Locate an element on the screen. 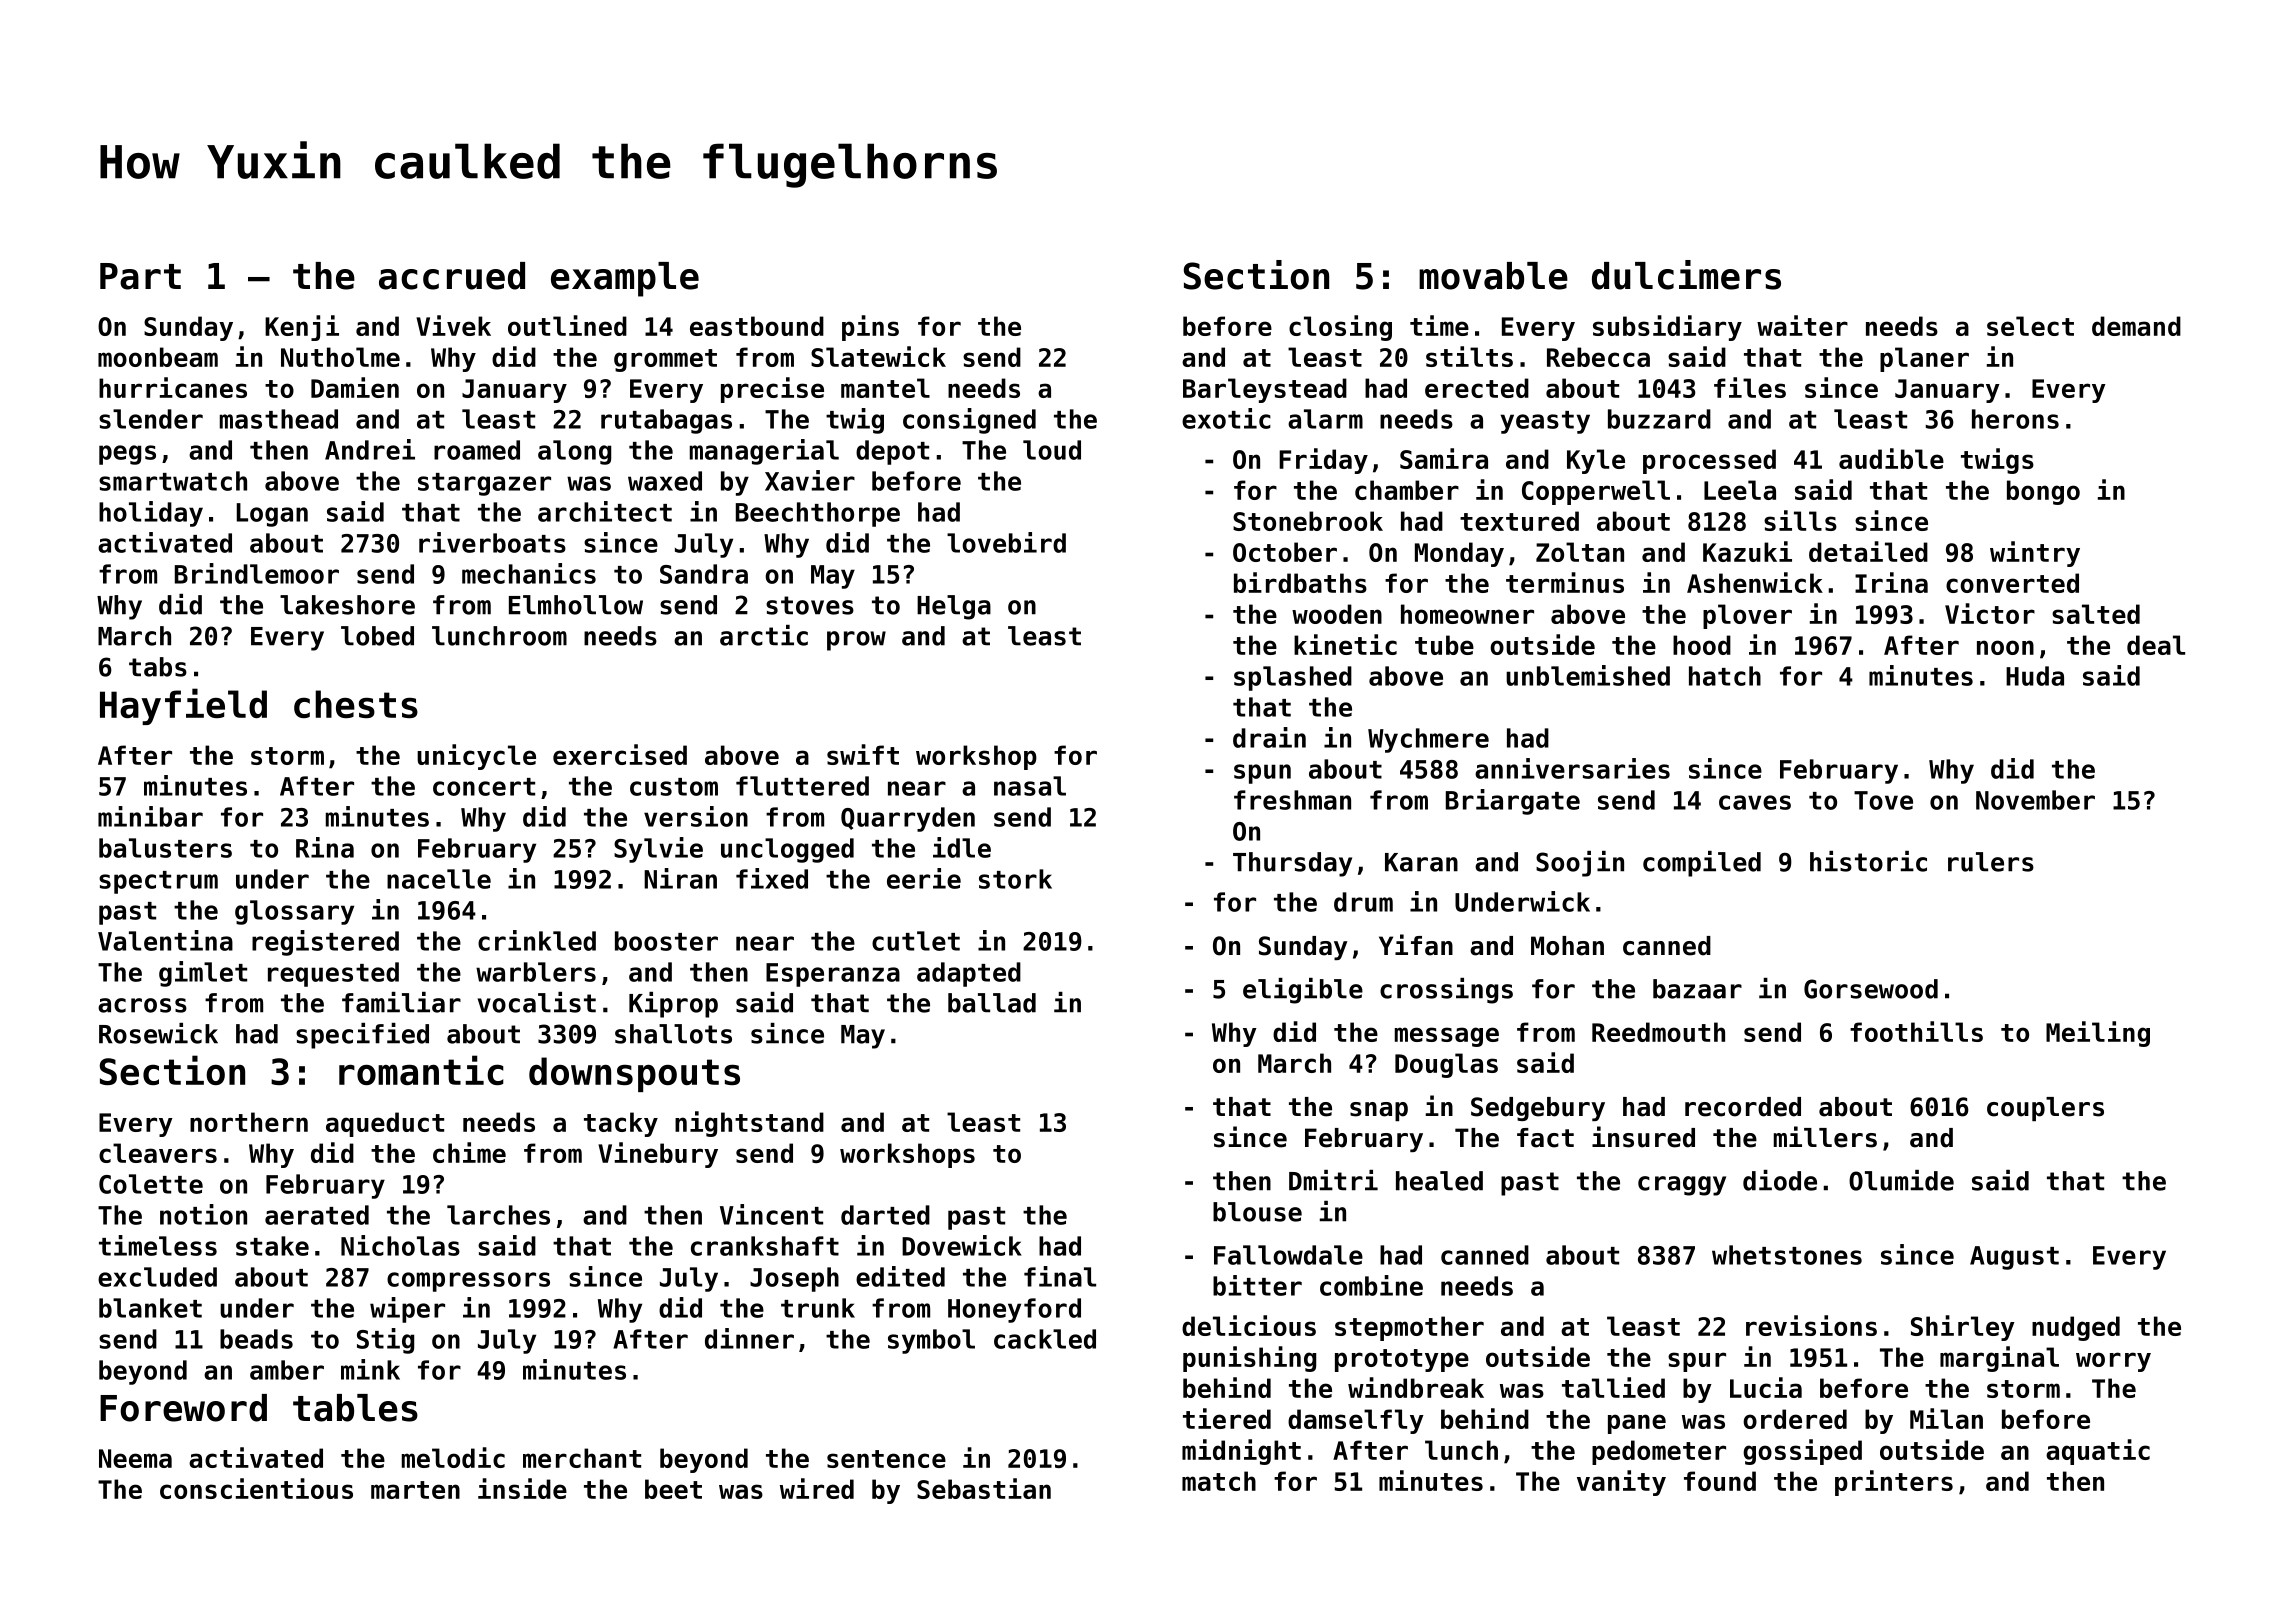 The width and height of the screenshot is (2292, 1620). waiter is located at coordinates (1802, 325).
